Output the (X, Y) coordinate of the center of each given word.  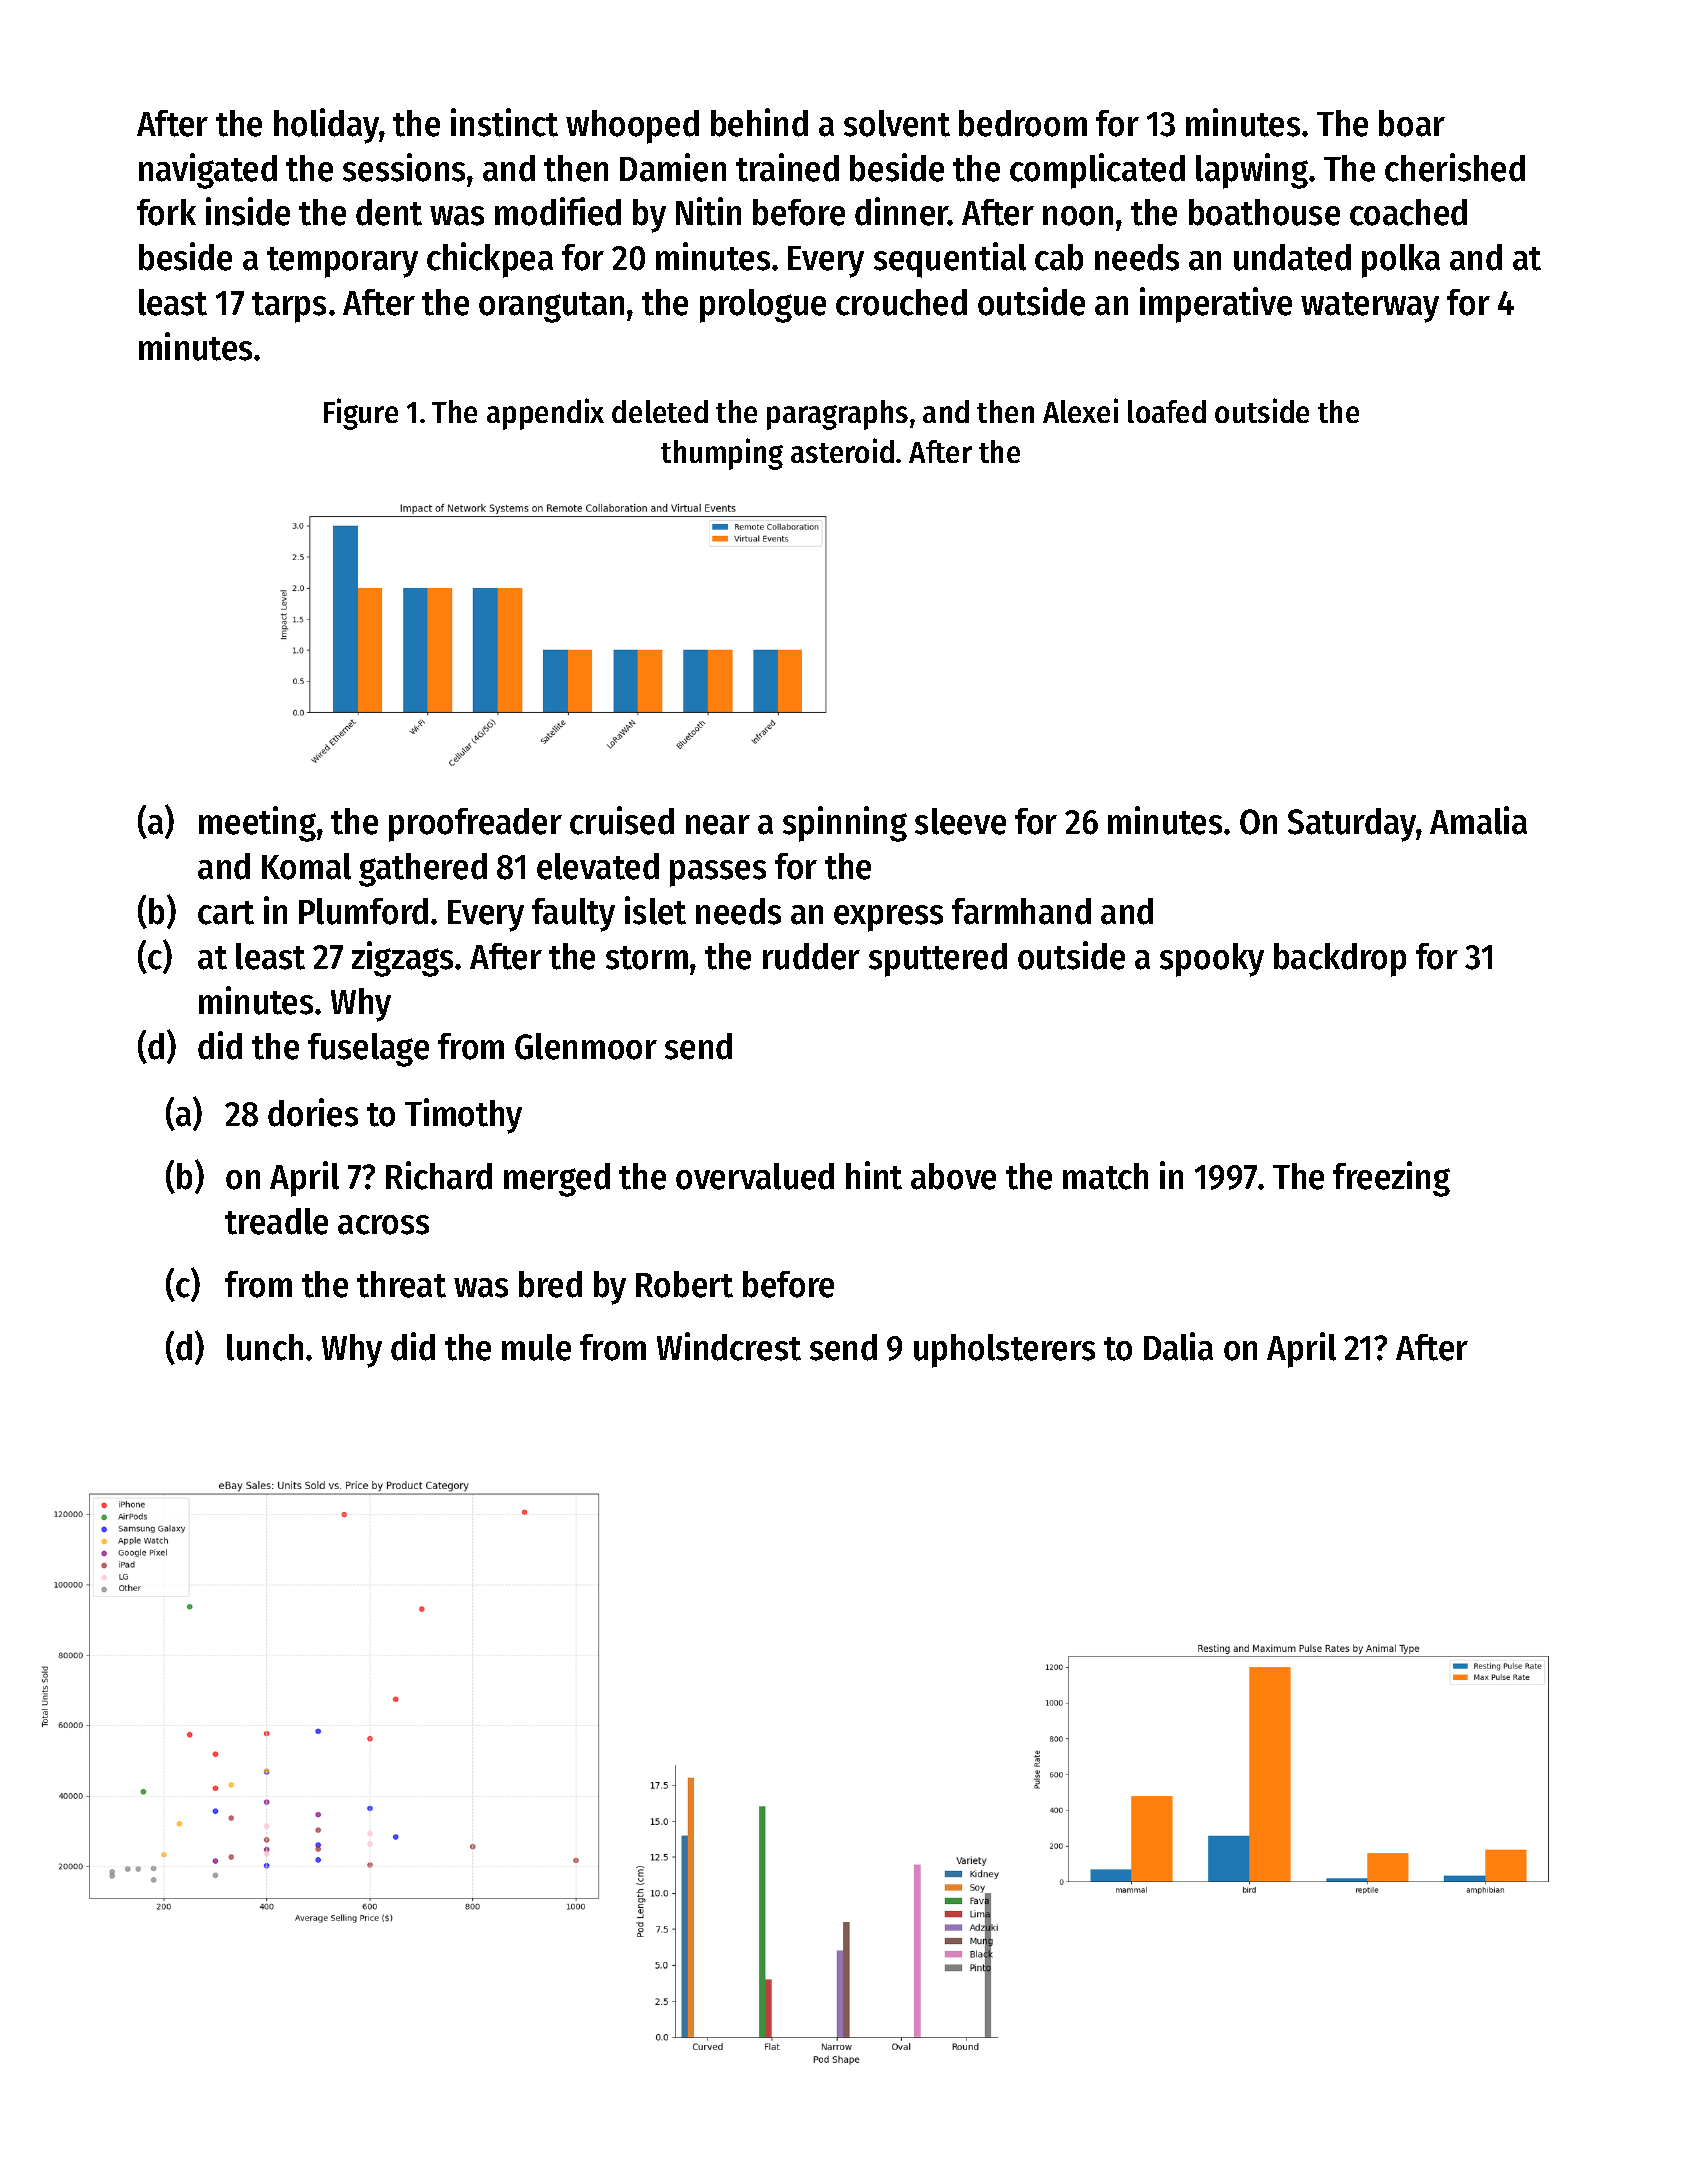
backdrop (1340, 960)
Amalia (1478, 820)
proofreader (475, 825)
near (718, 825)
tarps (289, 307)
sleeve (960, 821)
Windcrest (729, 1346)
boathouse (1264, 212)
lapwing (1252, 171)
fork (166, 212)
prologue (763, 306)
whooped (632, 127)
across (383, 1225)
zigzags (402, 959)
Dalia (1178, 1346)
